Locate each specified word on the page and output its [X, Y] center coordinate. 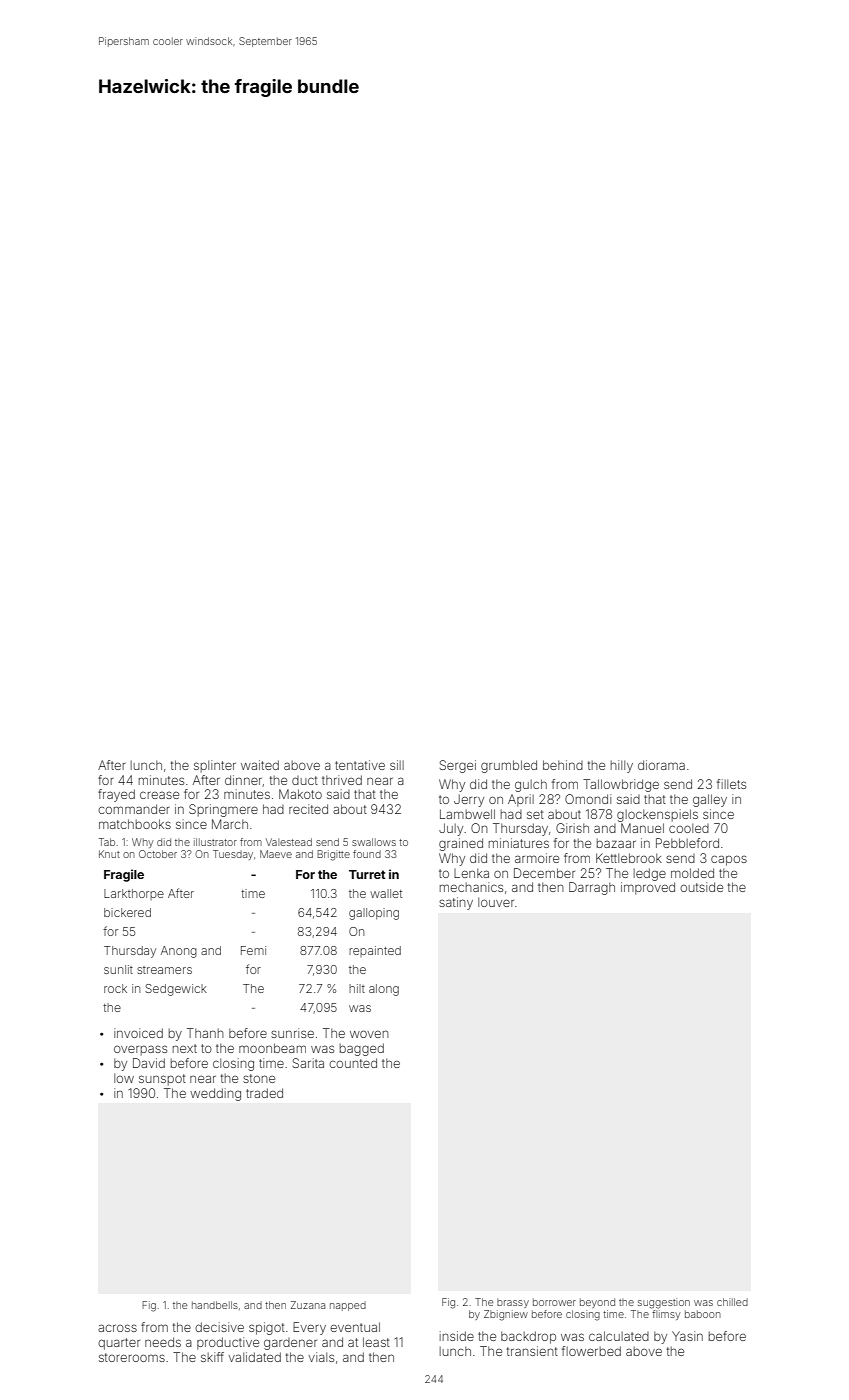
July [451, 829]
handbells [215, 1305]
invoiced [138, 1033]
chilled [732, 1302]
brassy [513, 1303]
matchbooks [135, 824]
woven [369, 1034]
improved [648, 888]
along [384, 990]
